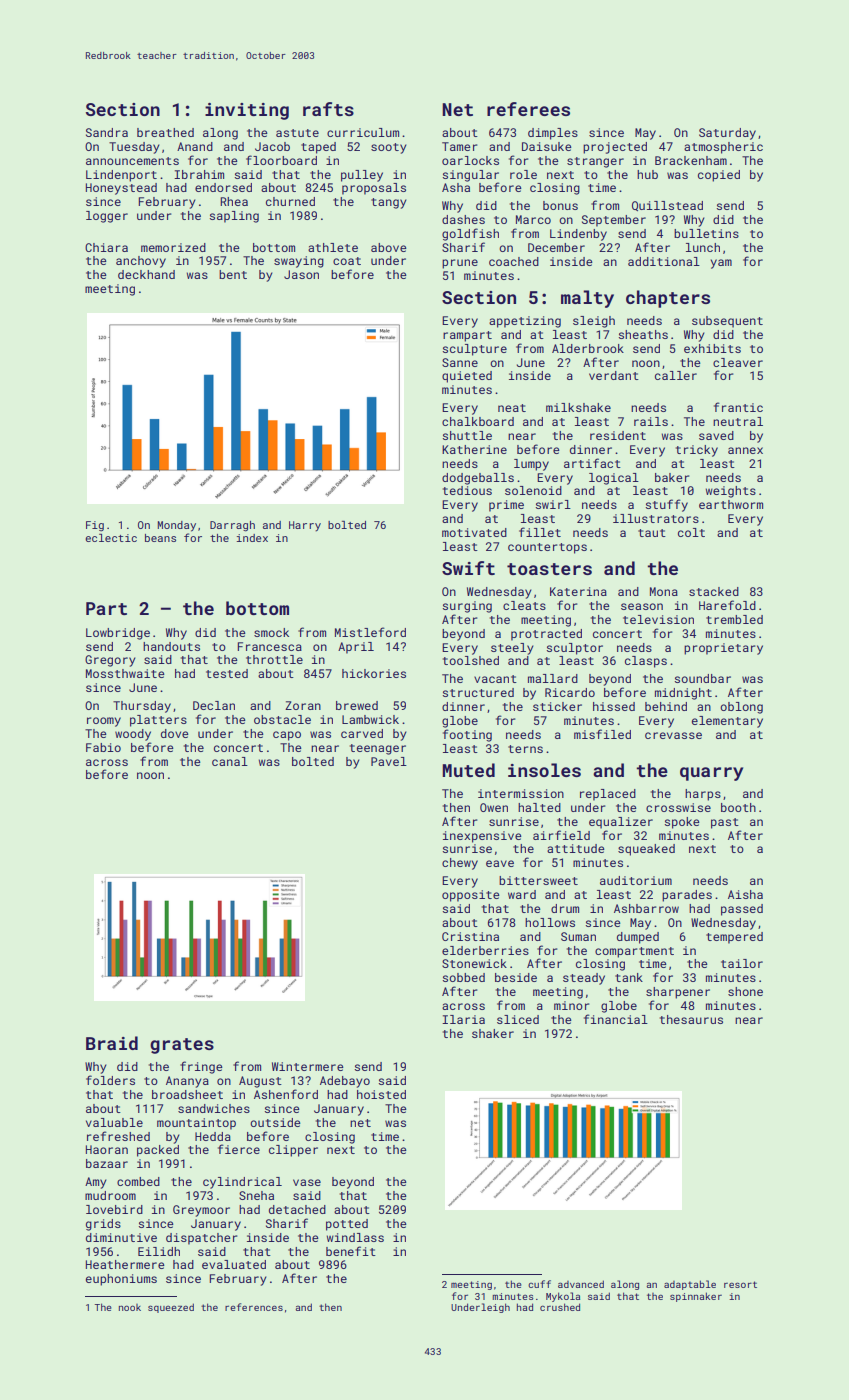  Describe the element at coordinates (460, 264) in the page. I see `prune` at that location.
